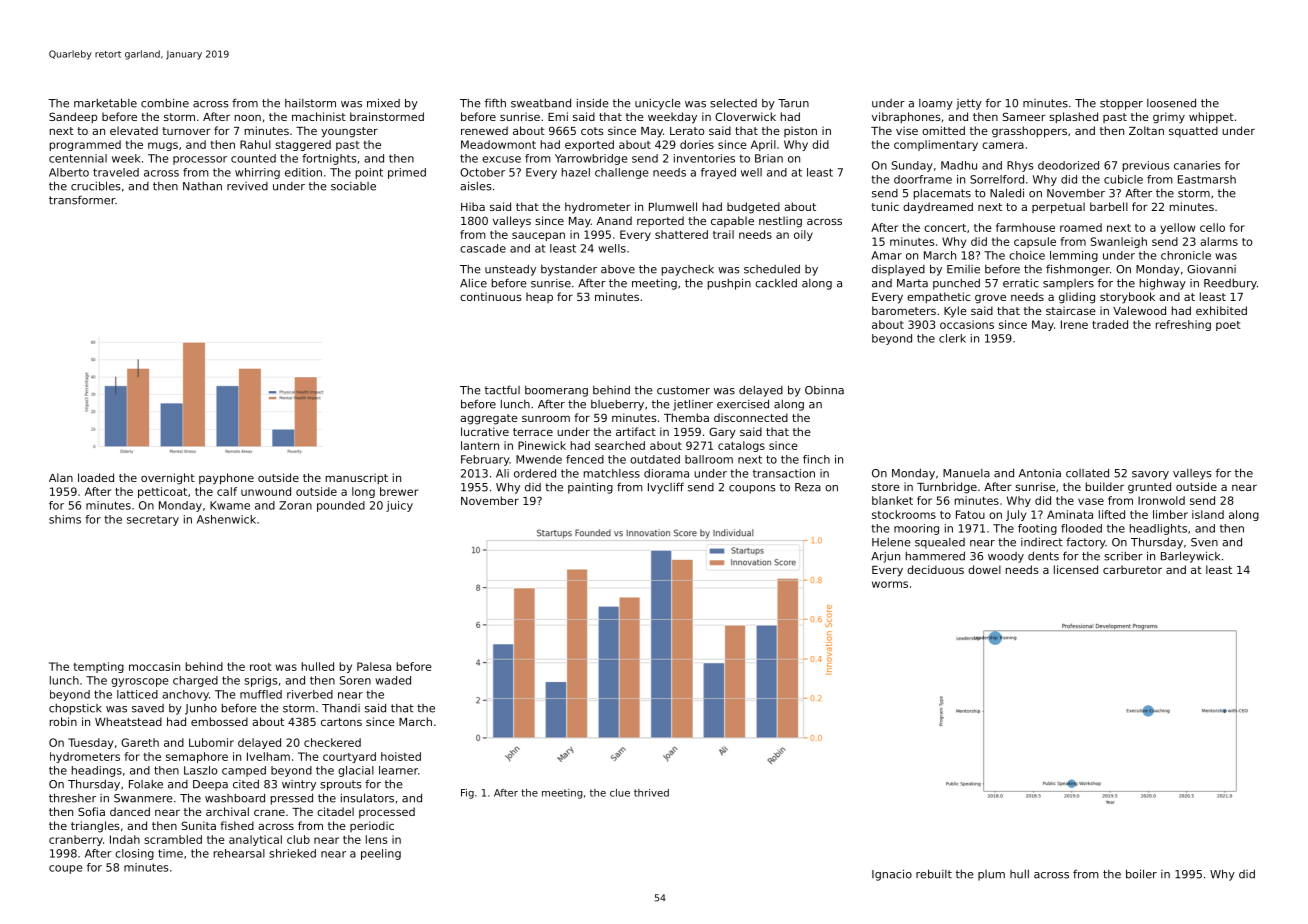  What do you see at coordinates (1183, 325) in the screenshot?
I see `refreshing` at bounding box center [1183, 325].
